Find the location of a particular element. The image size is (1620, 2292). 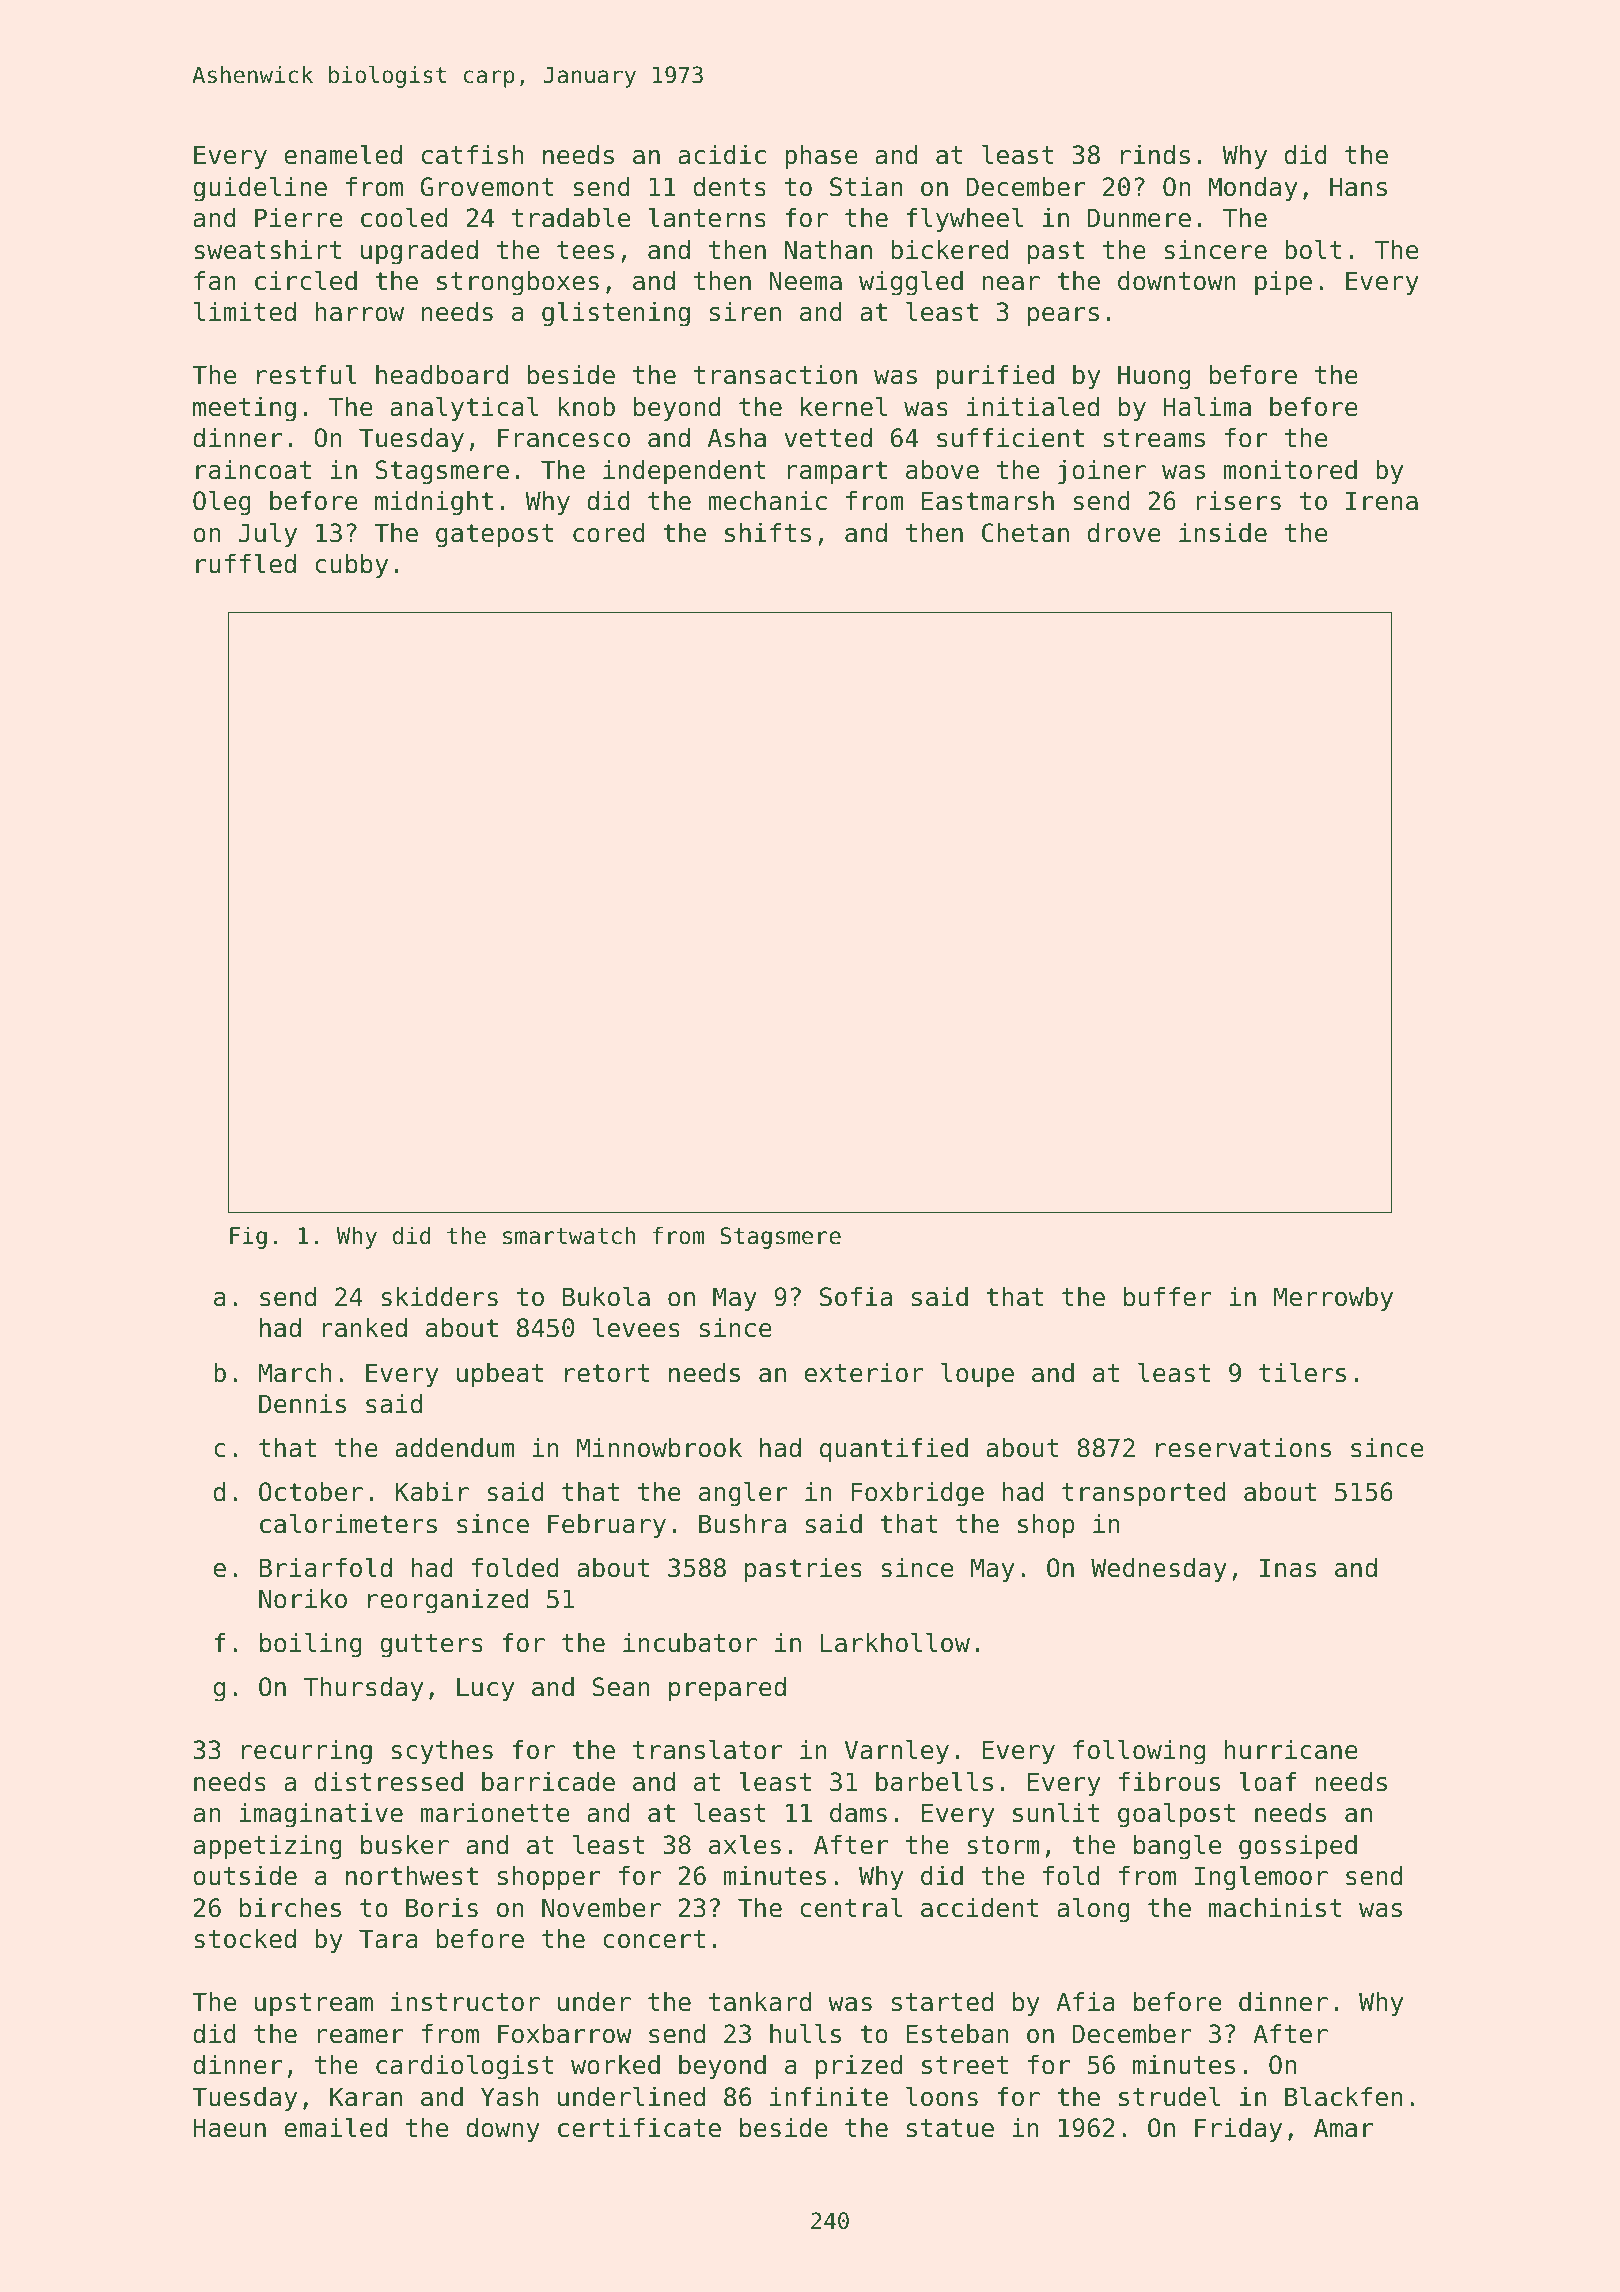

buffer is located at coordinates (1168, 1297).
